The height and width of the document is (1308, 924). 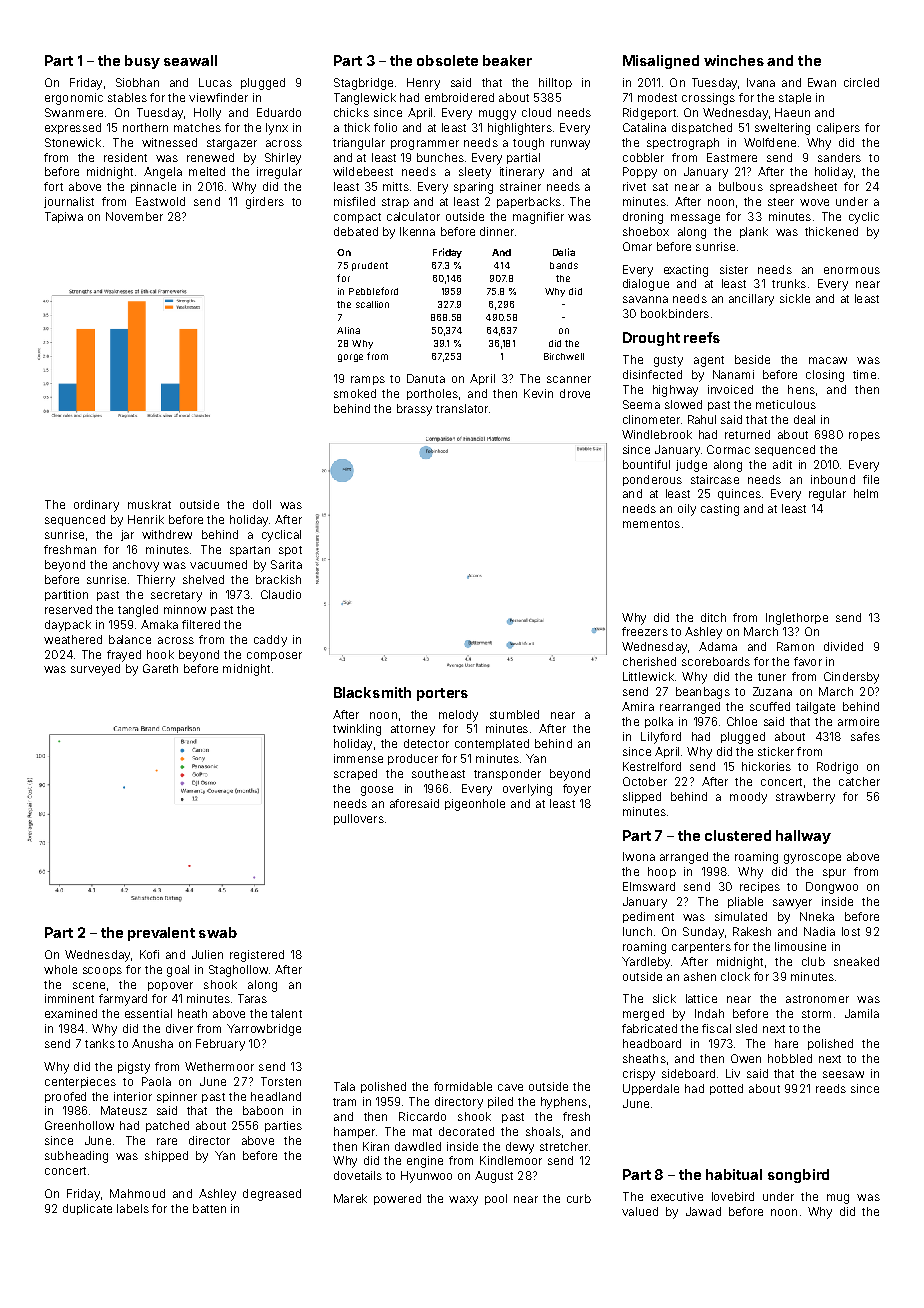 I want to click on pullovers, so click(x=359, y=819).
